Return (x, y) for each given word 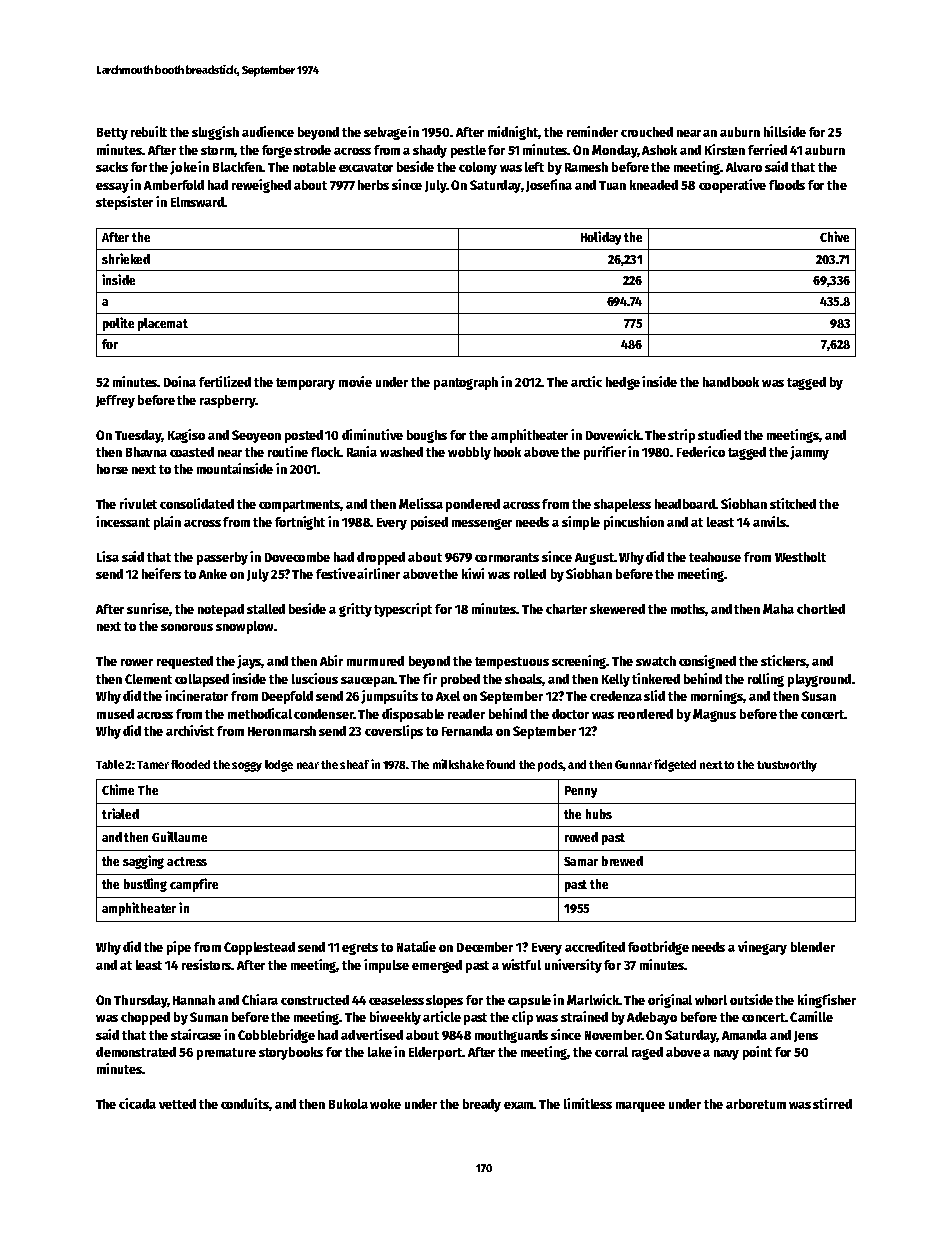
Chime (118, 789)
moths (688, 610)
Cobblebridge (276, 1036)
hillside (785, 131)
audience (268, 131)
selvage (385, 133)
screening (579, 662)
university (573, 966)
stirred (832, 1103)
